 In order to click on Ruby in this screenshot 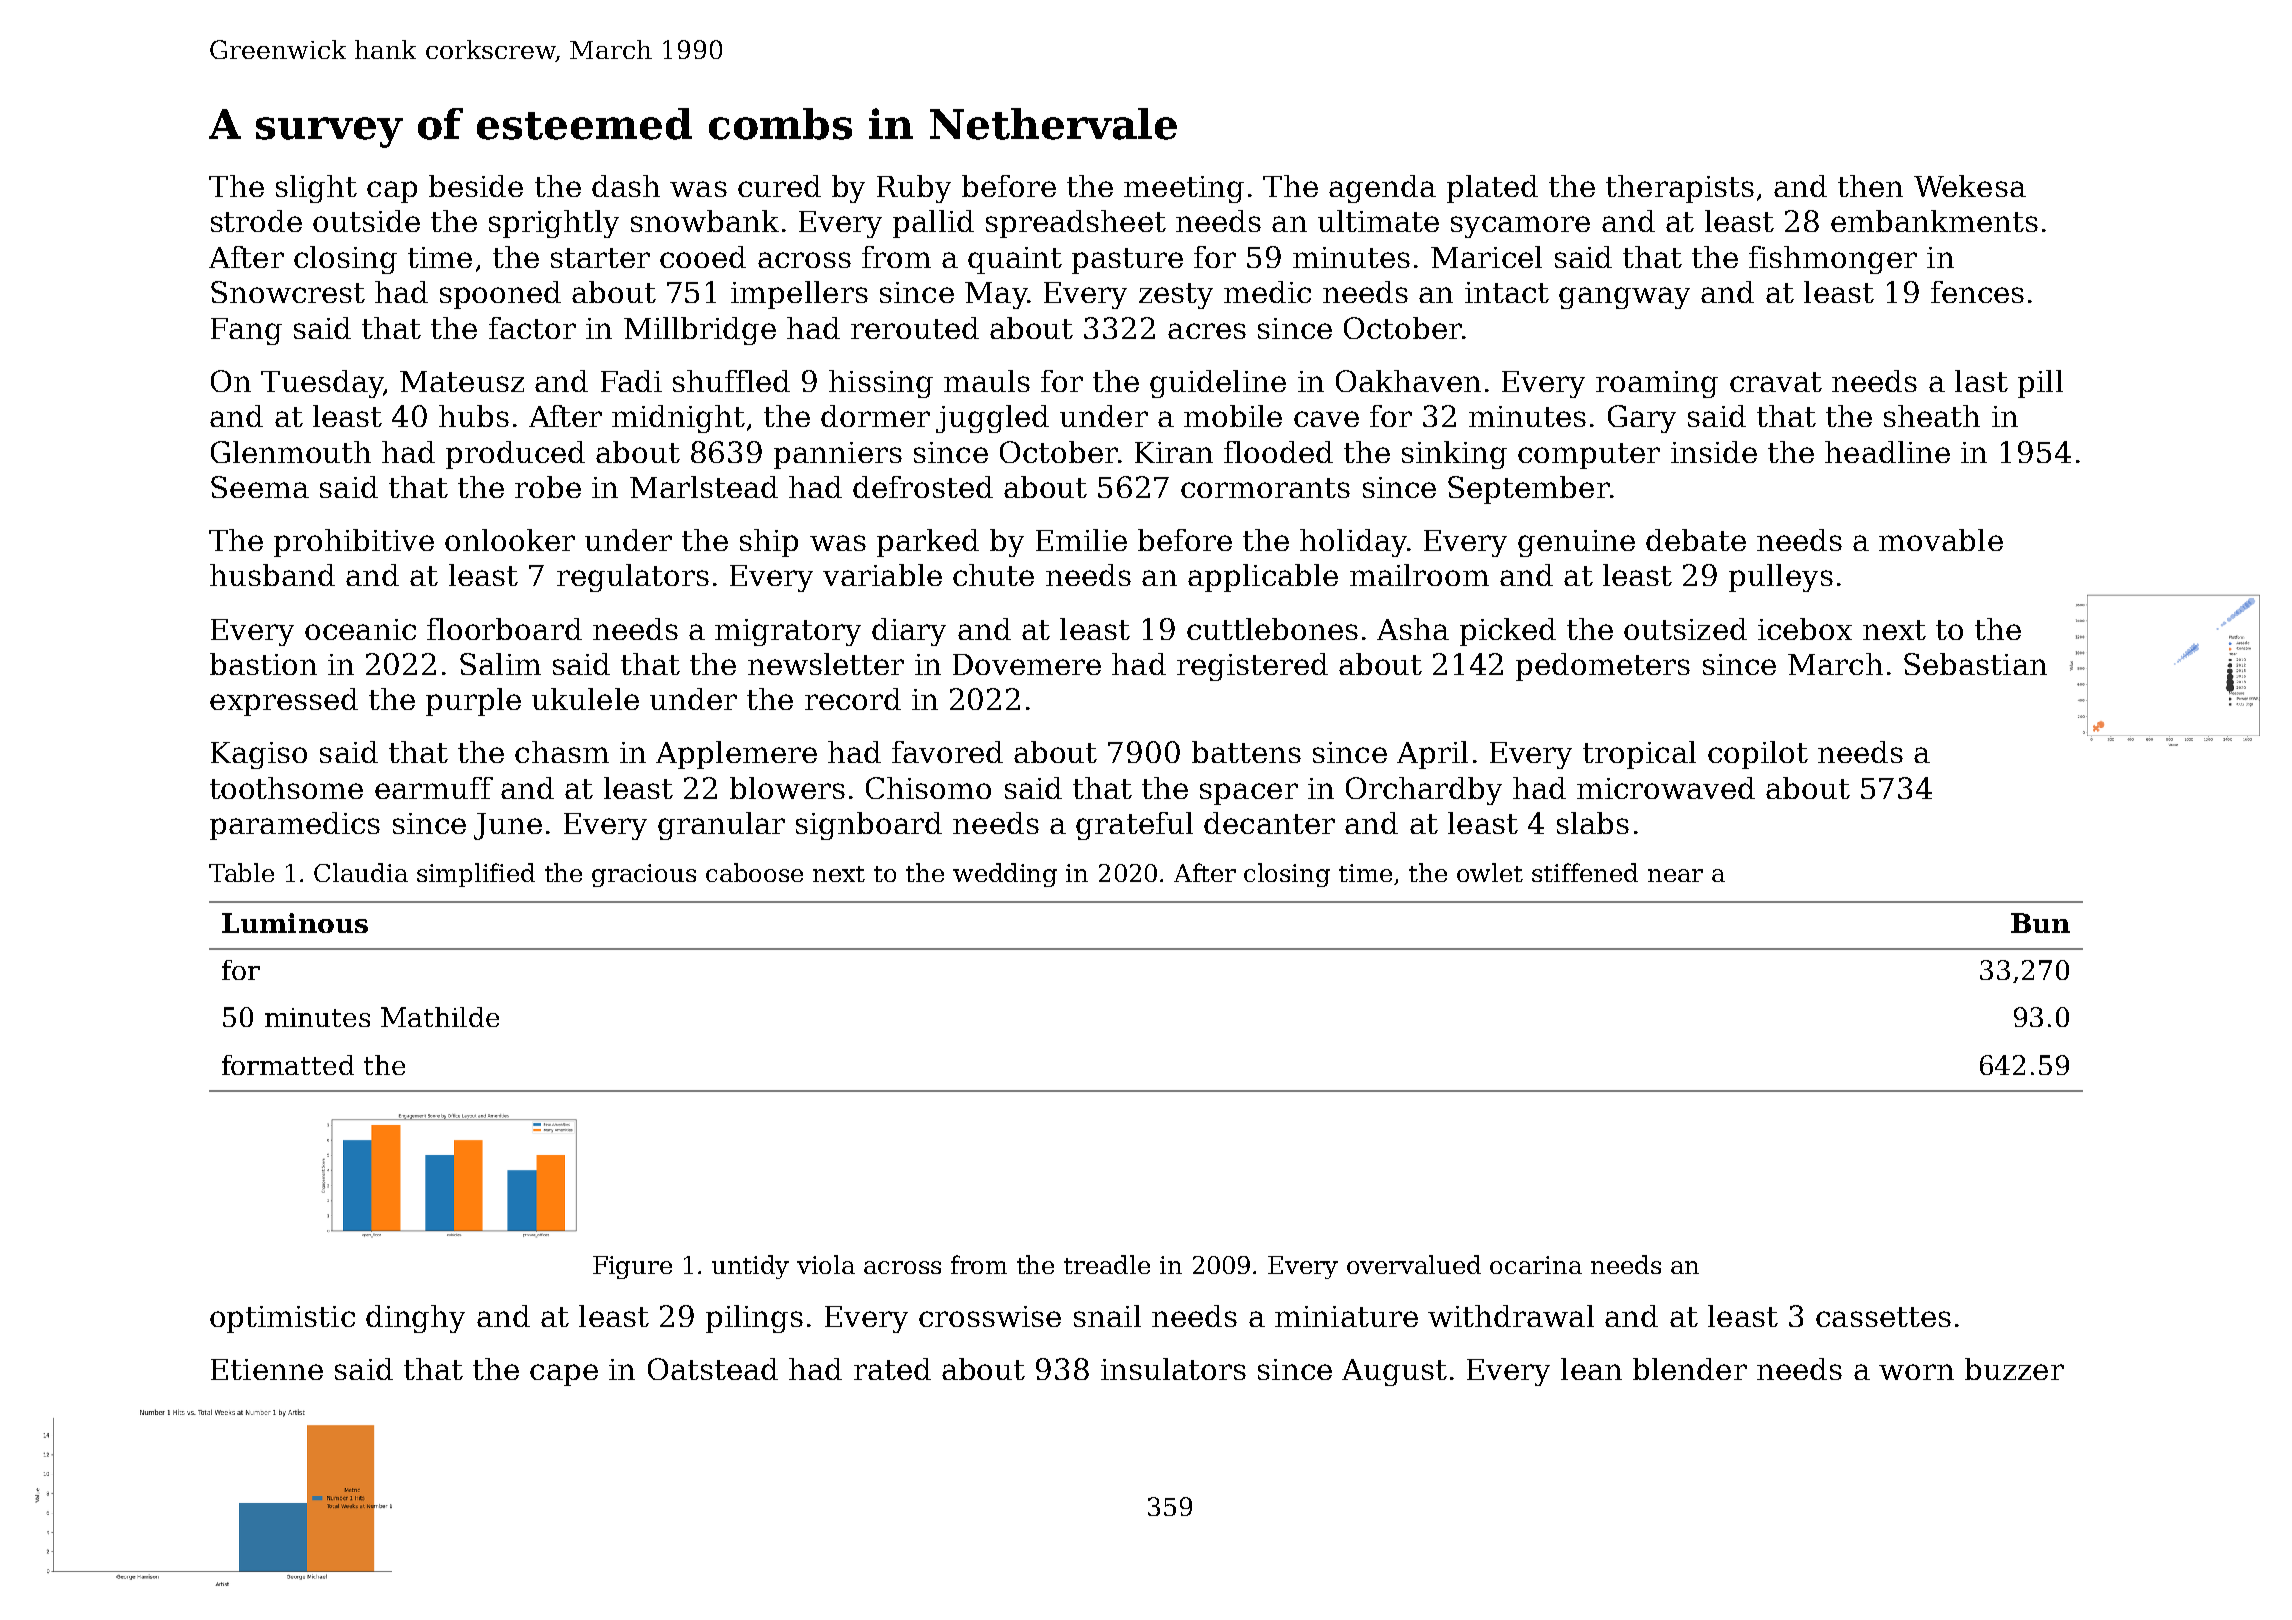, I will do `click(914, 189)`.
